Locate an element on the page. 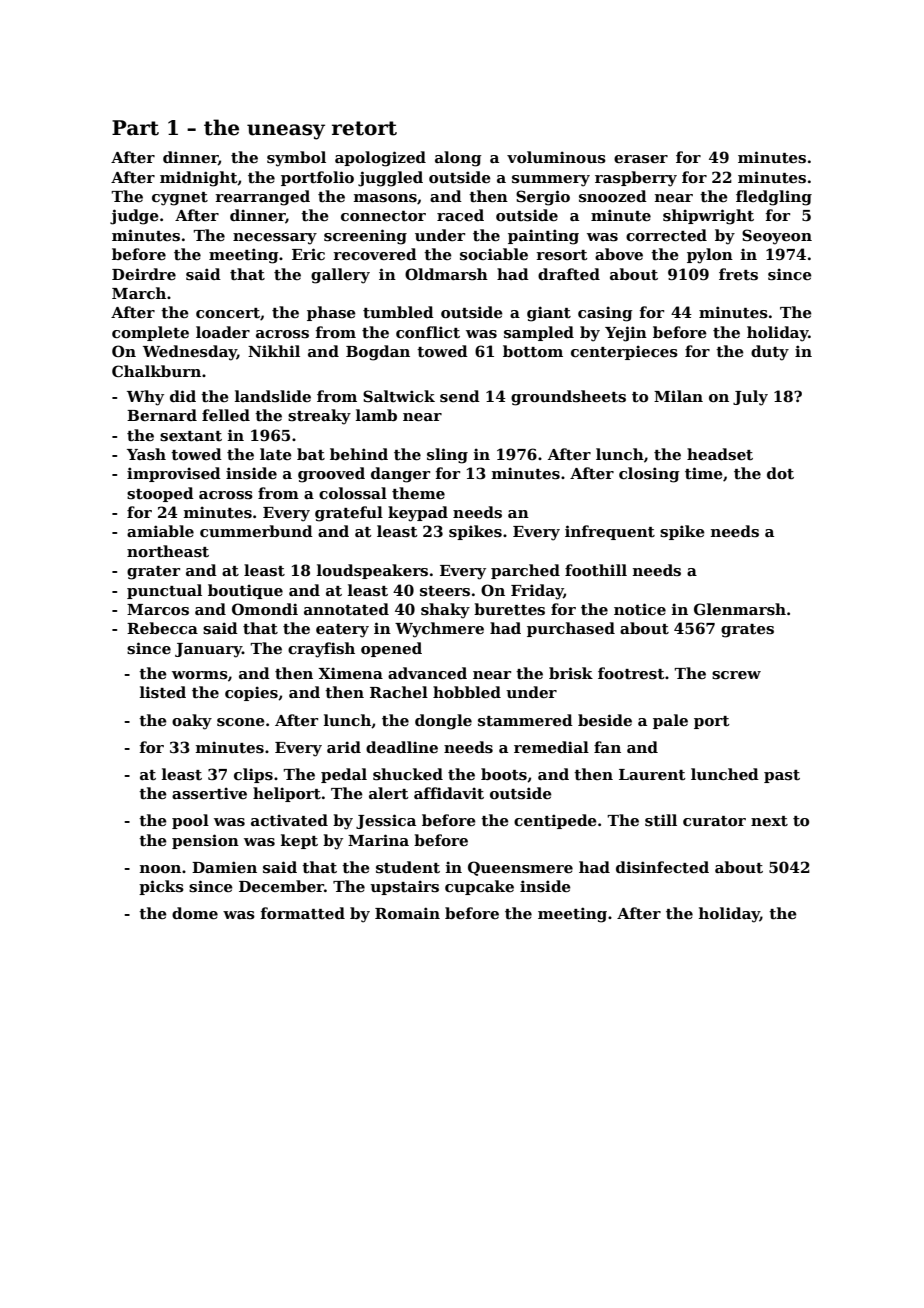  loudspeakers is located at coordinates (372, 571).
